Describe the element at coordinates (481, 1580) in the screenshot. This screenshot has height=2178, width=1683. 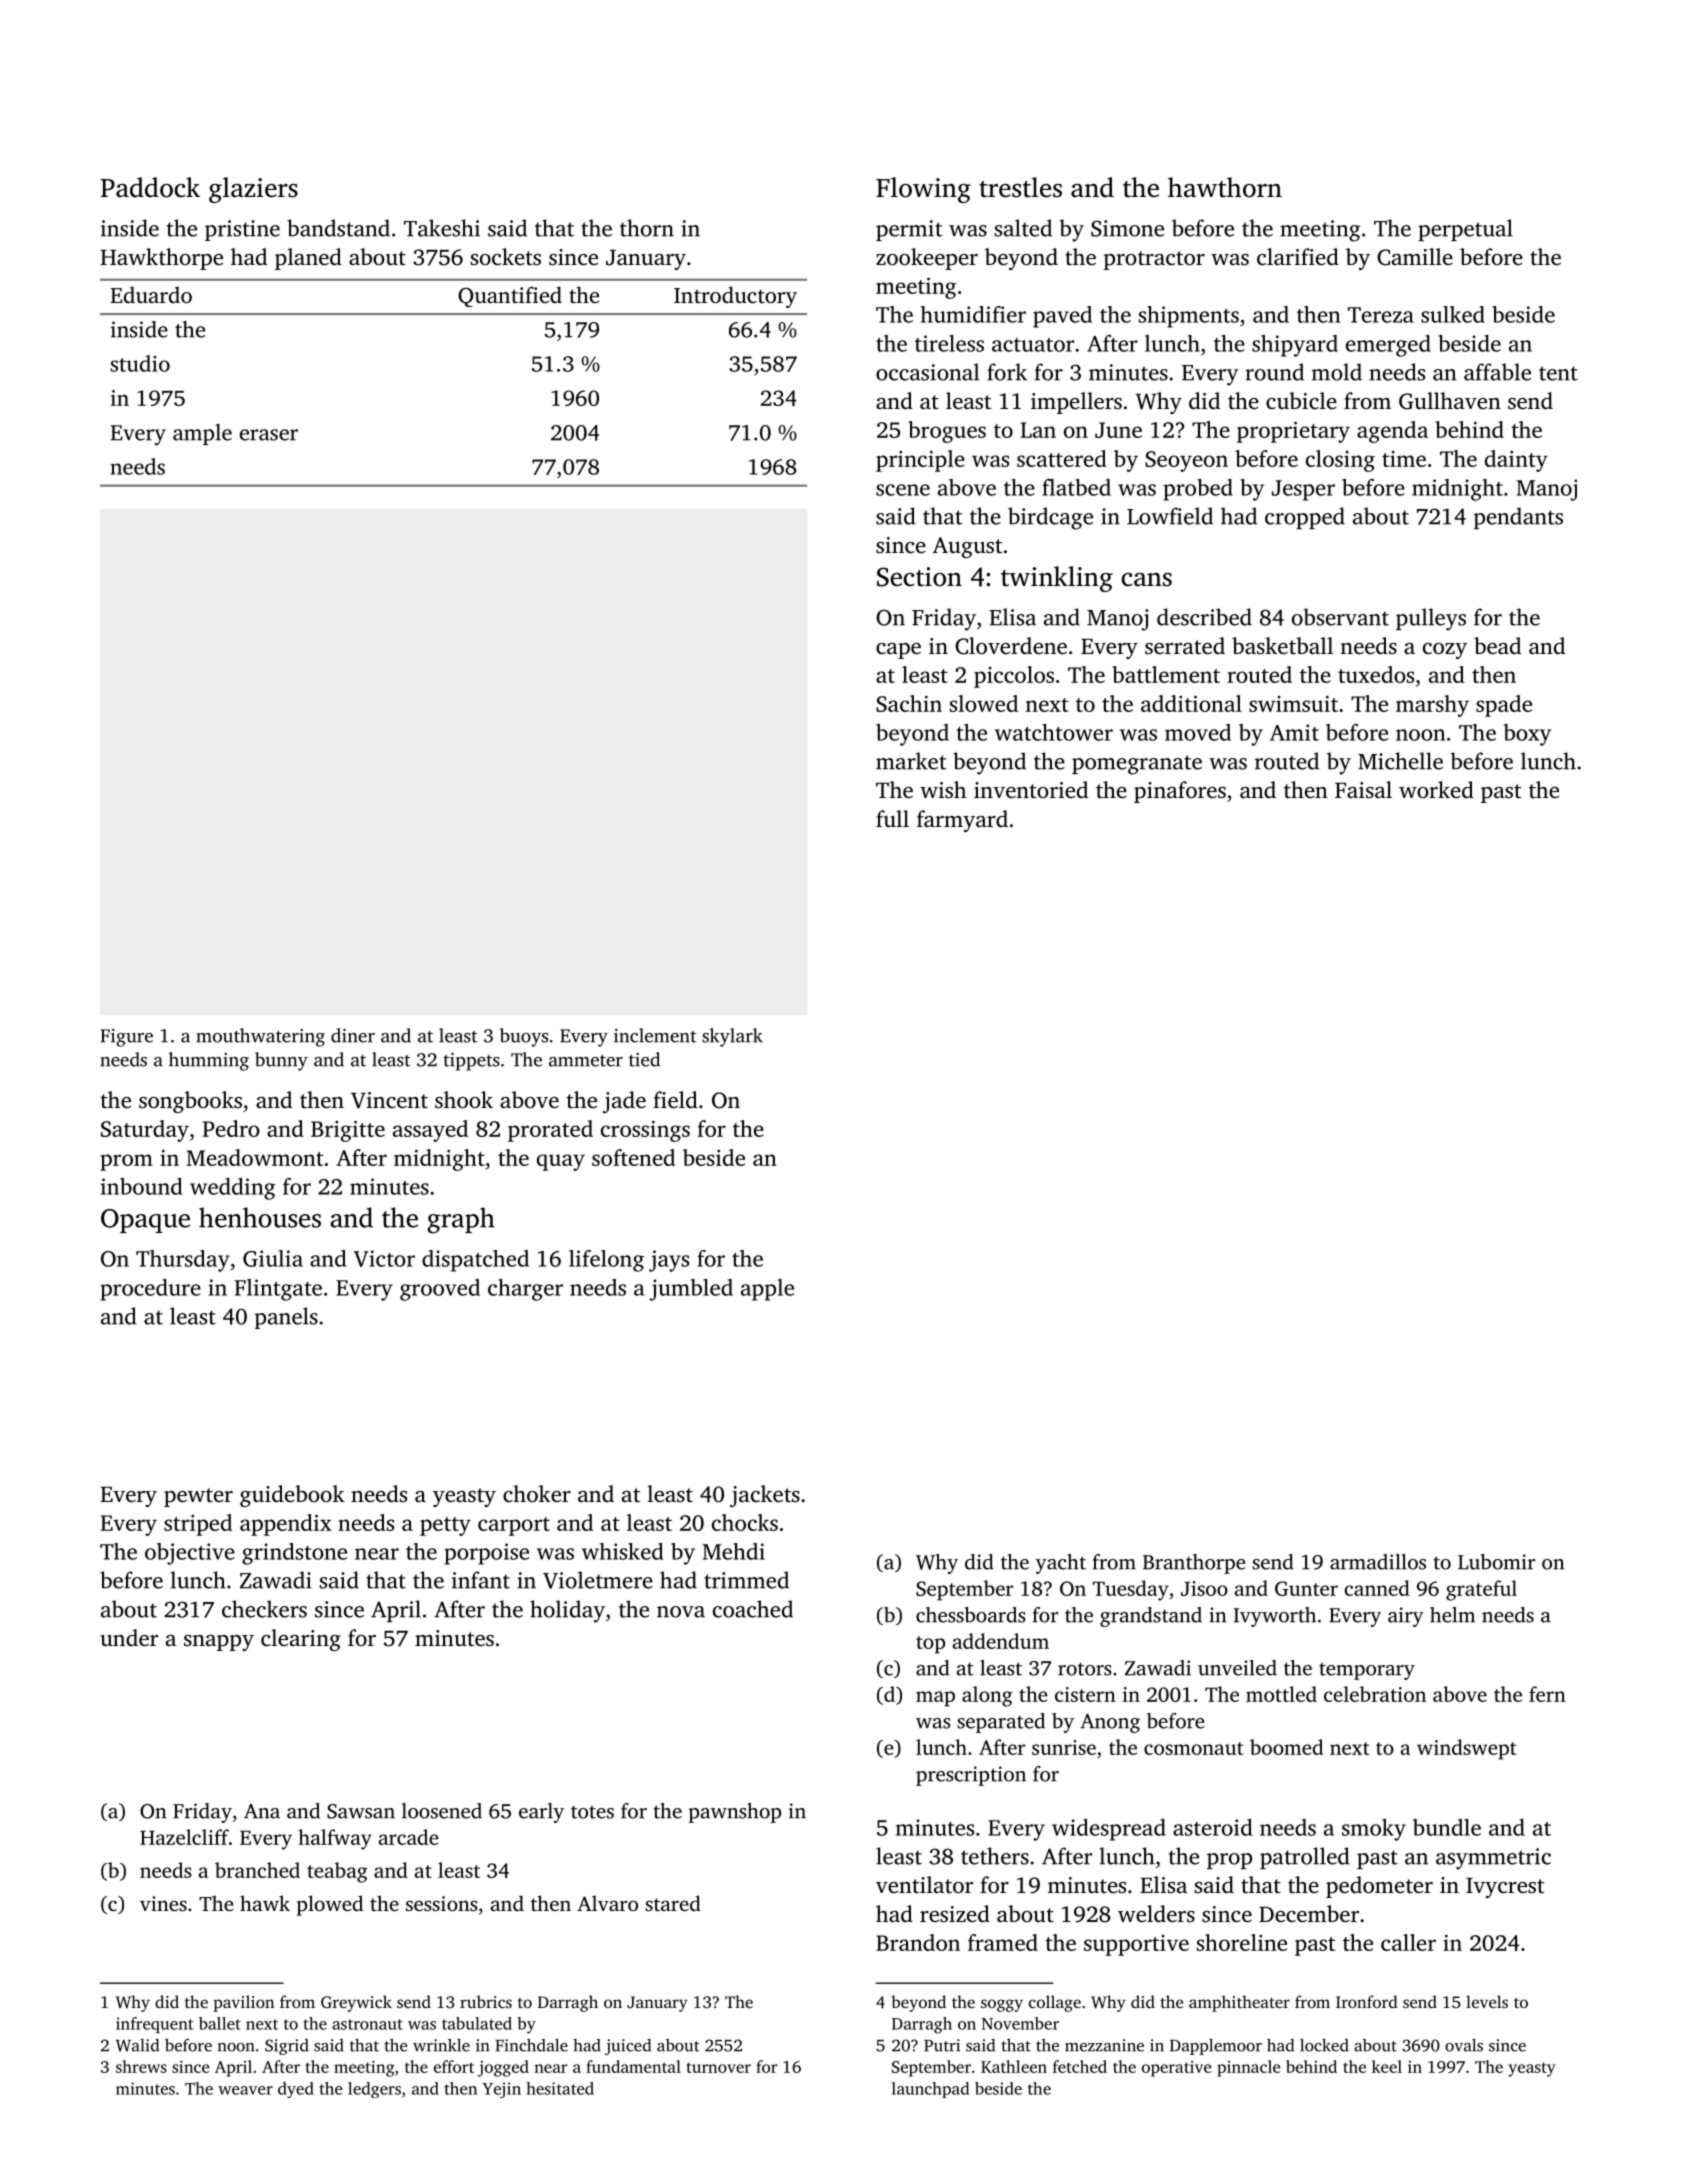
I see `infant` at that location.
